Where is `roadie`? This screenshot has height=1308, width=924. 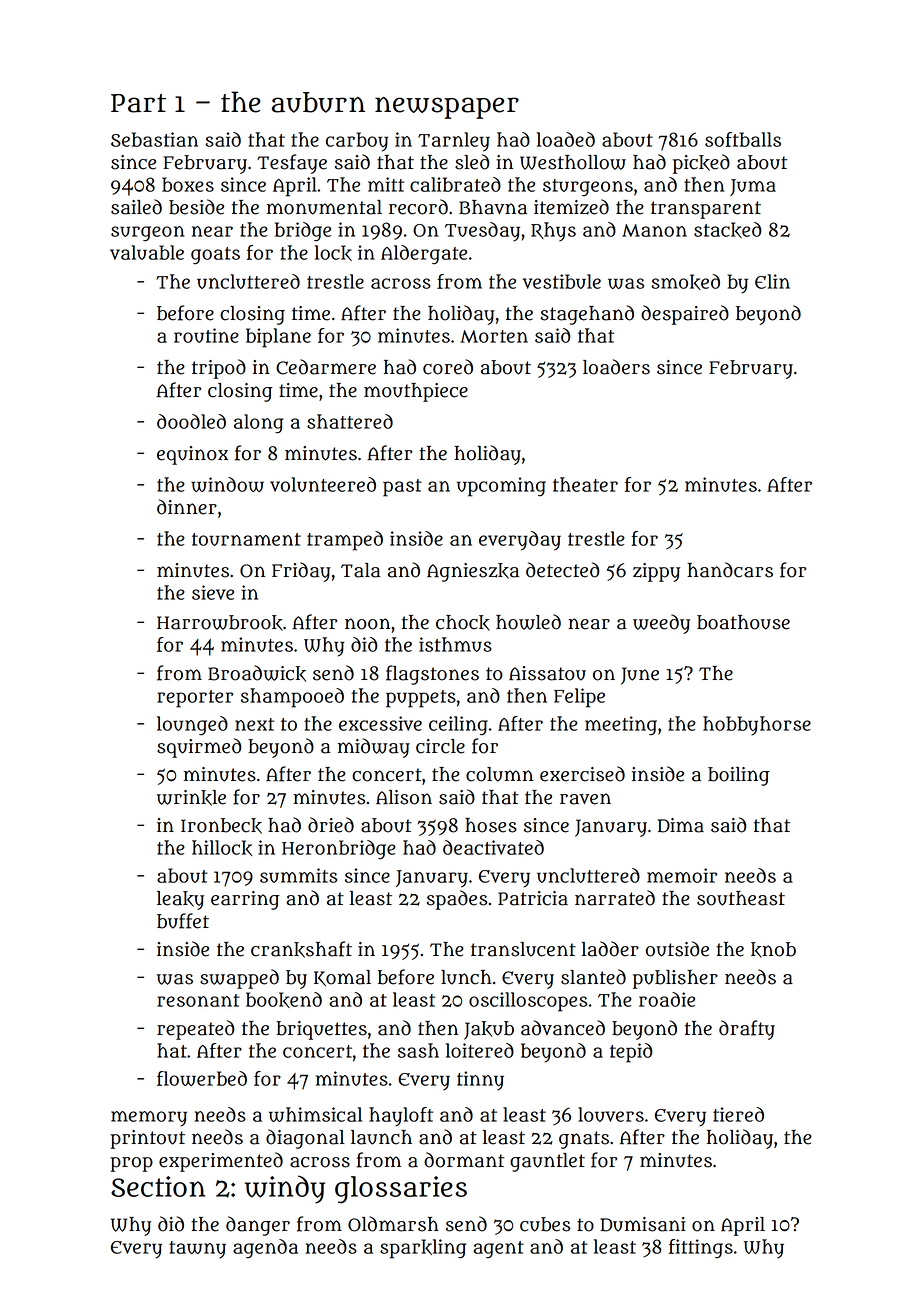 roadie is located at coordinates (667, 999).
